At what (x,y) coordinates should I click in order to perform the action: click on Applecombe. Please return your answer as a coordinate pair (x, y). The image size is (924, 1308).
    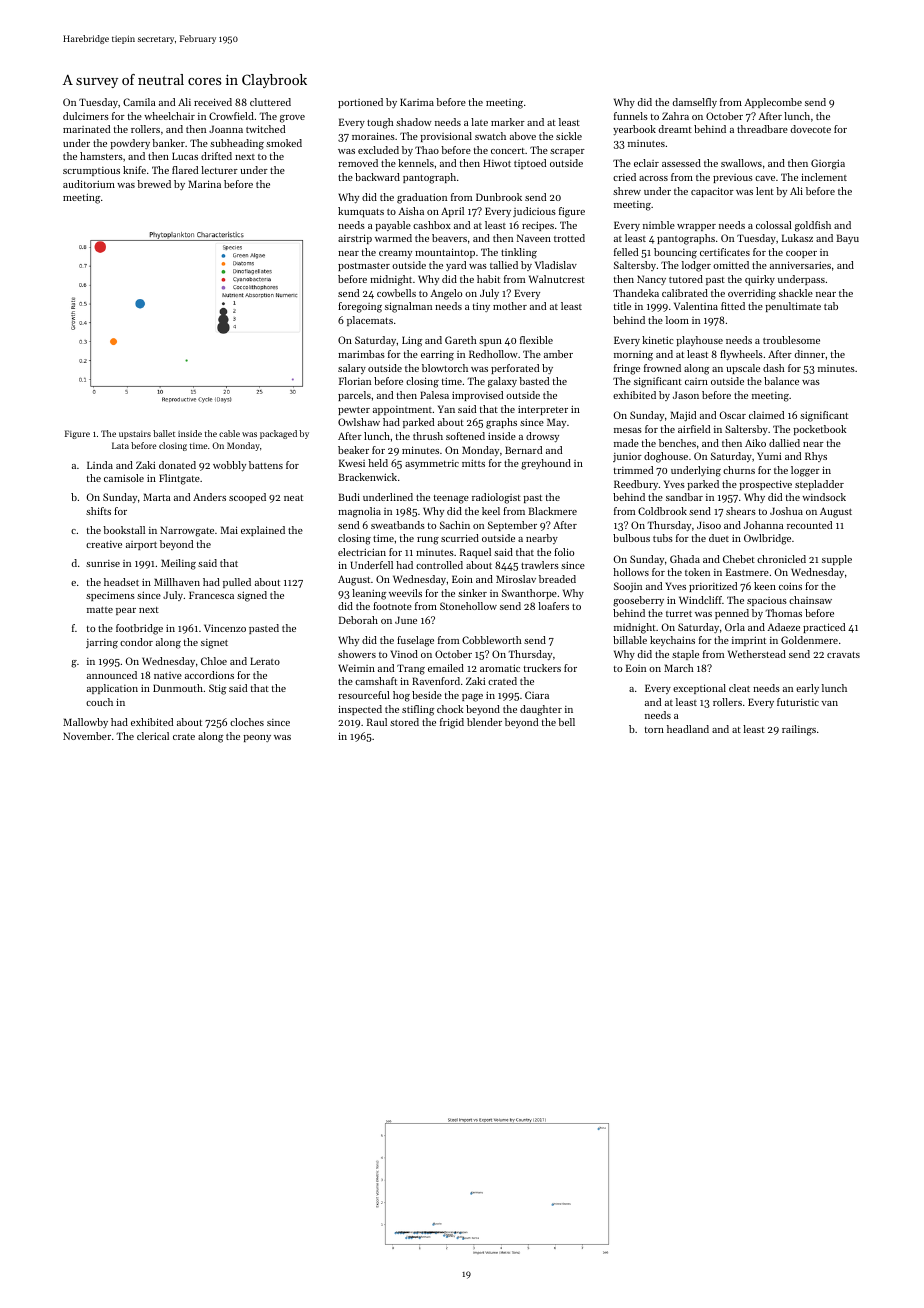
    Looking at the image, I should click on (773, 103).
